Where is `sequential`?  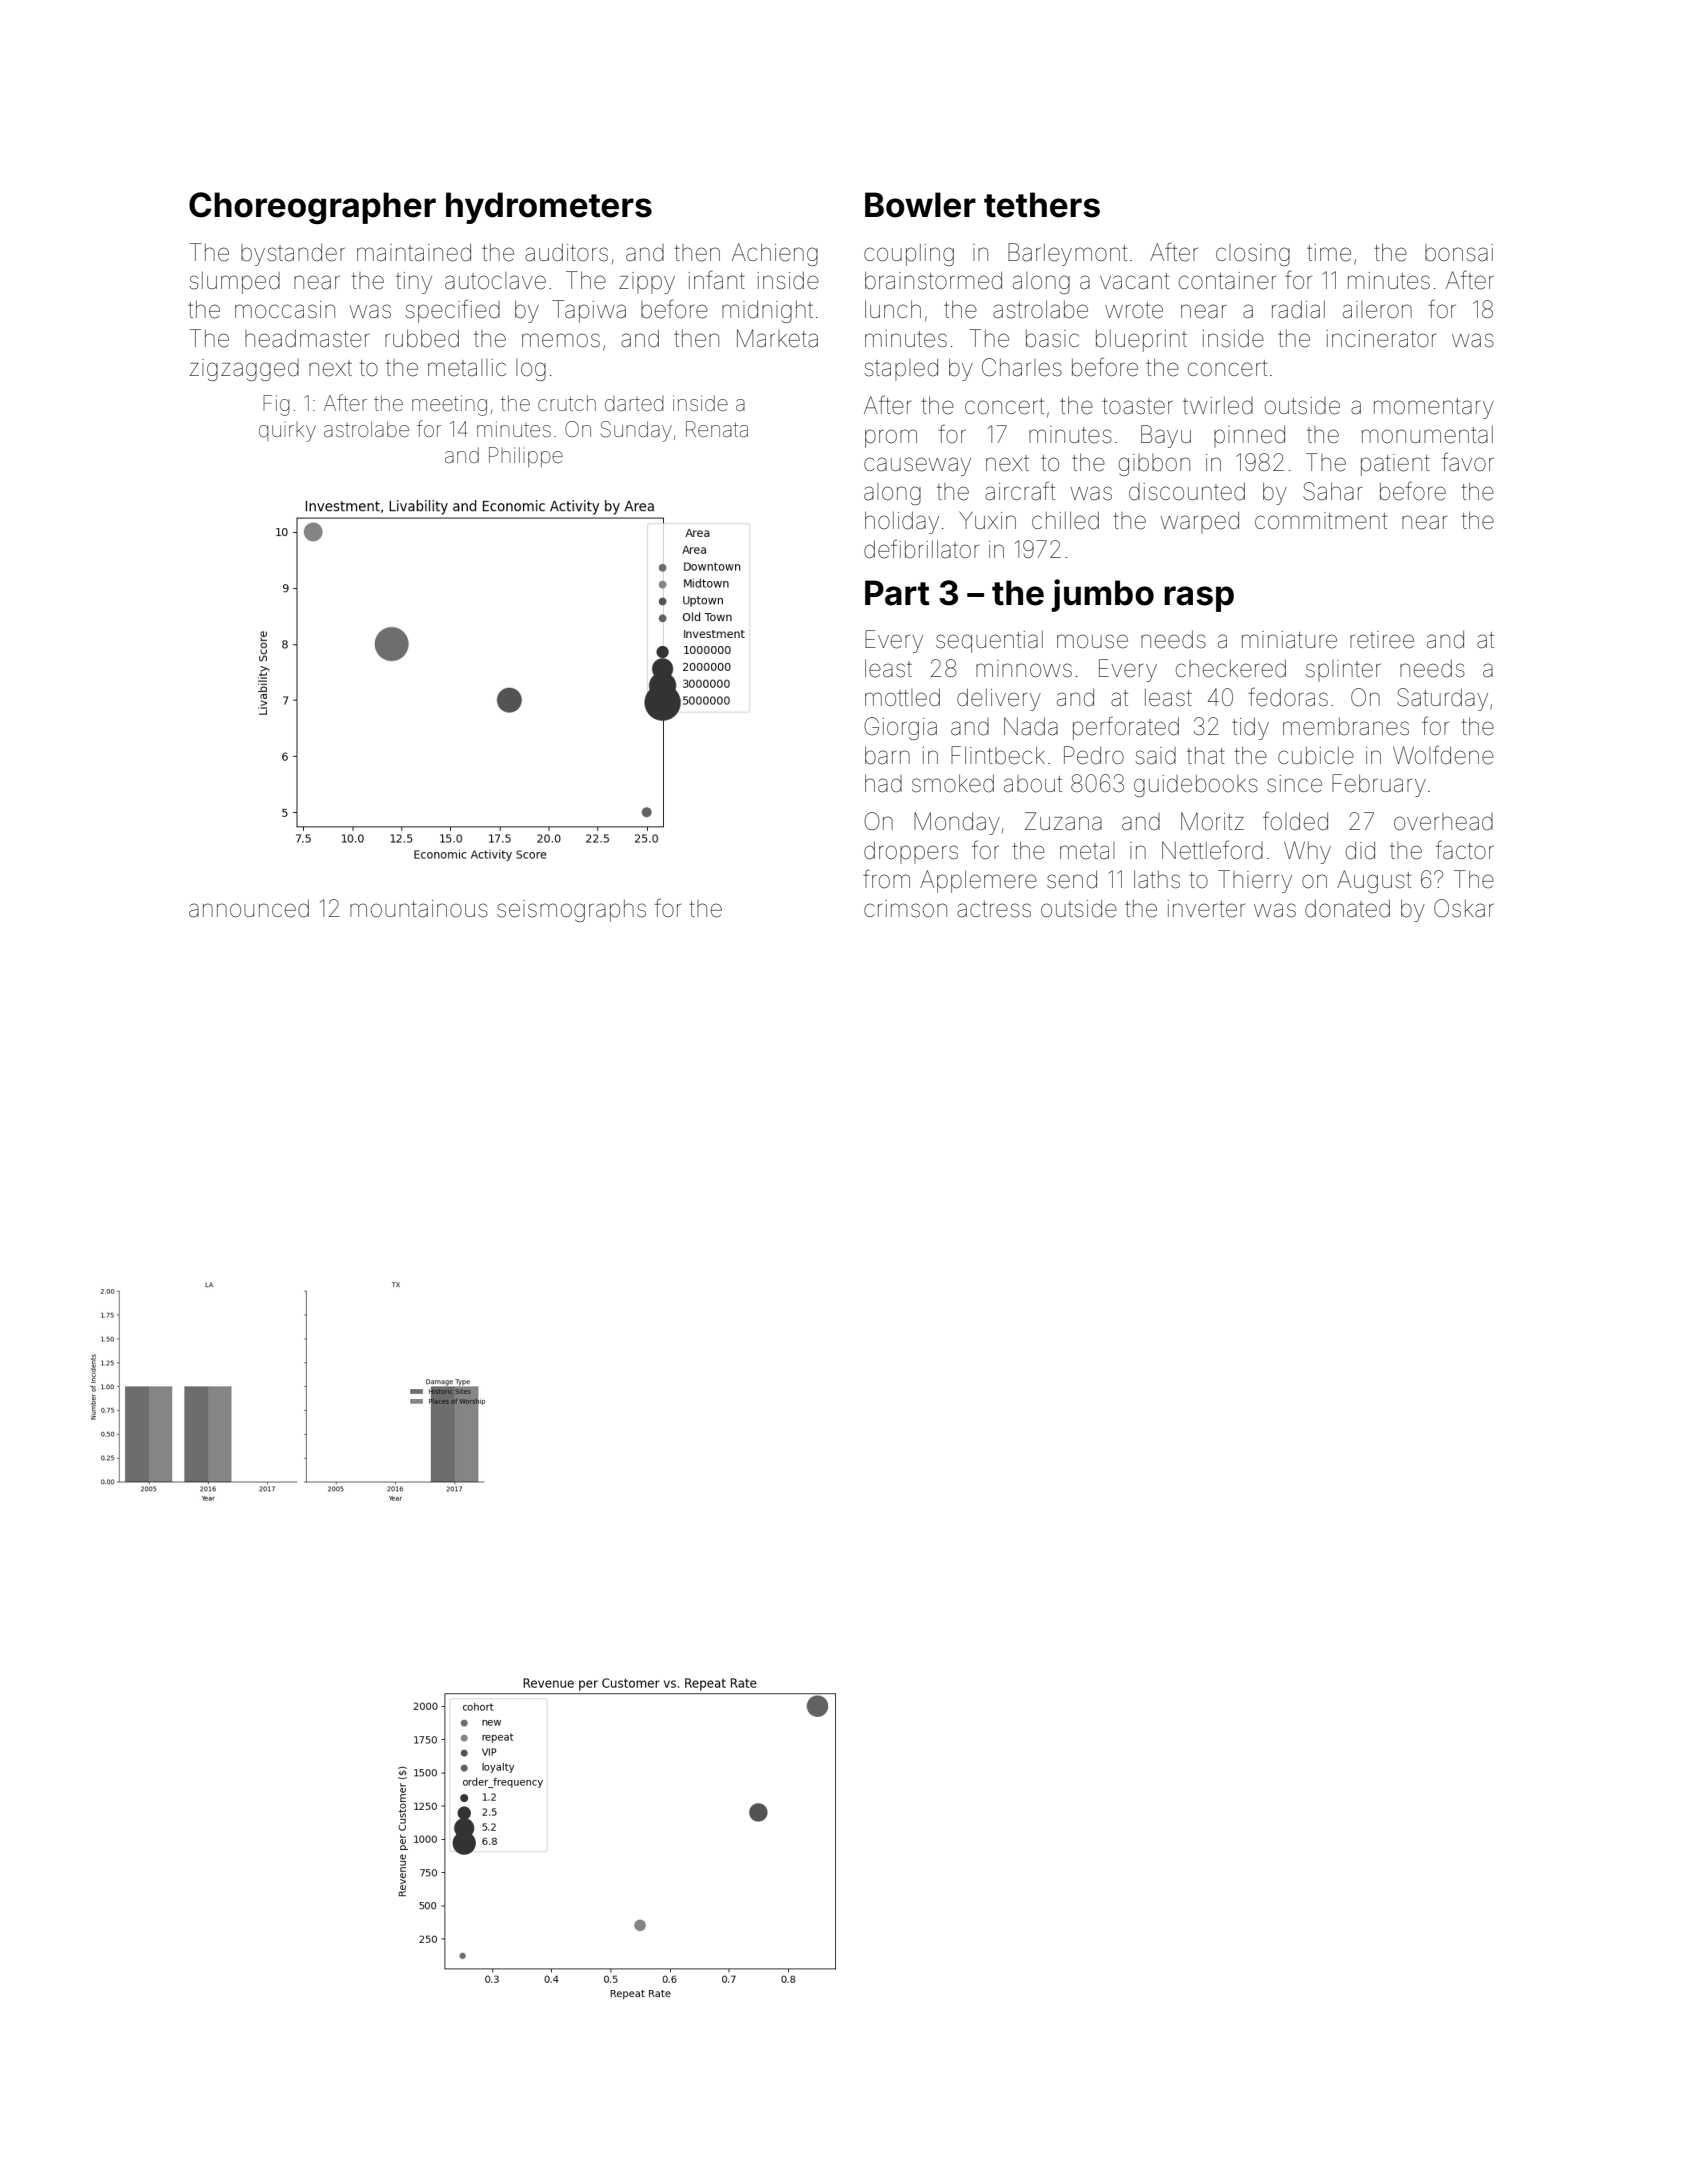
sequential is located at coordinates (989, 642).
